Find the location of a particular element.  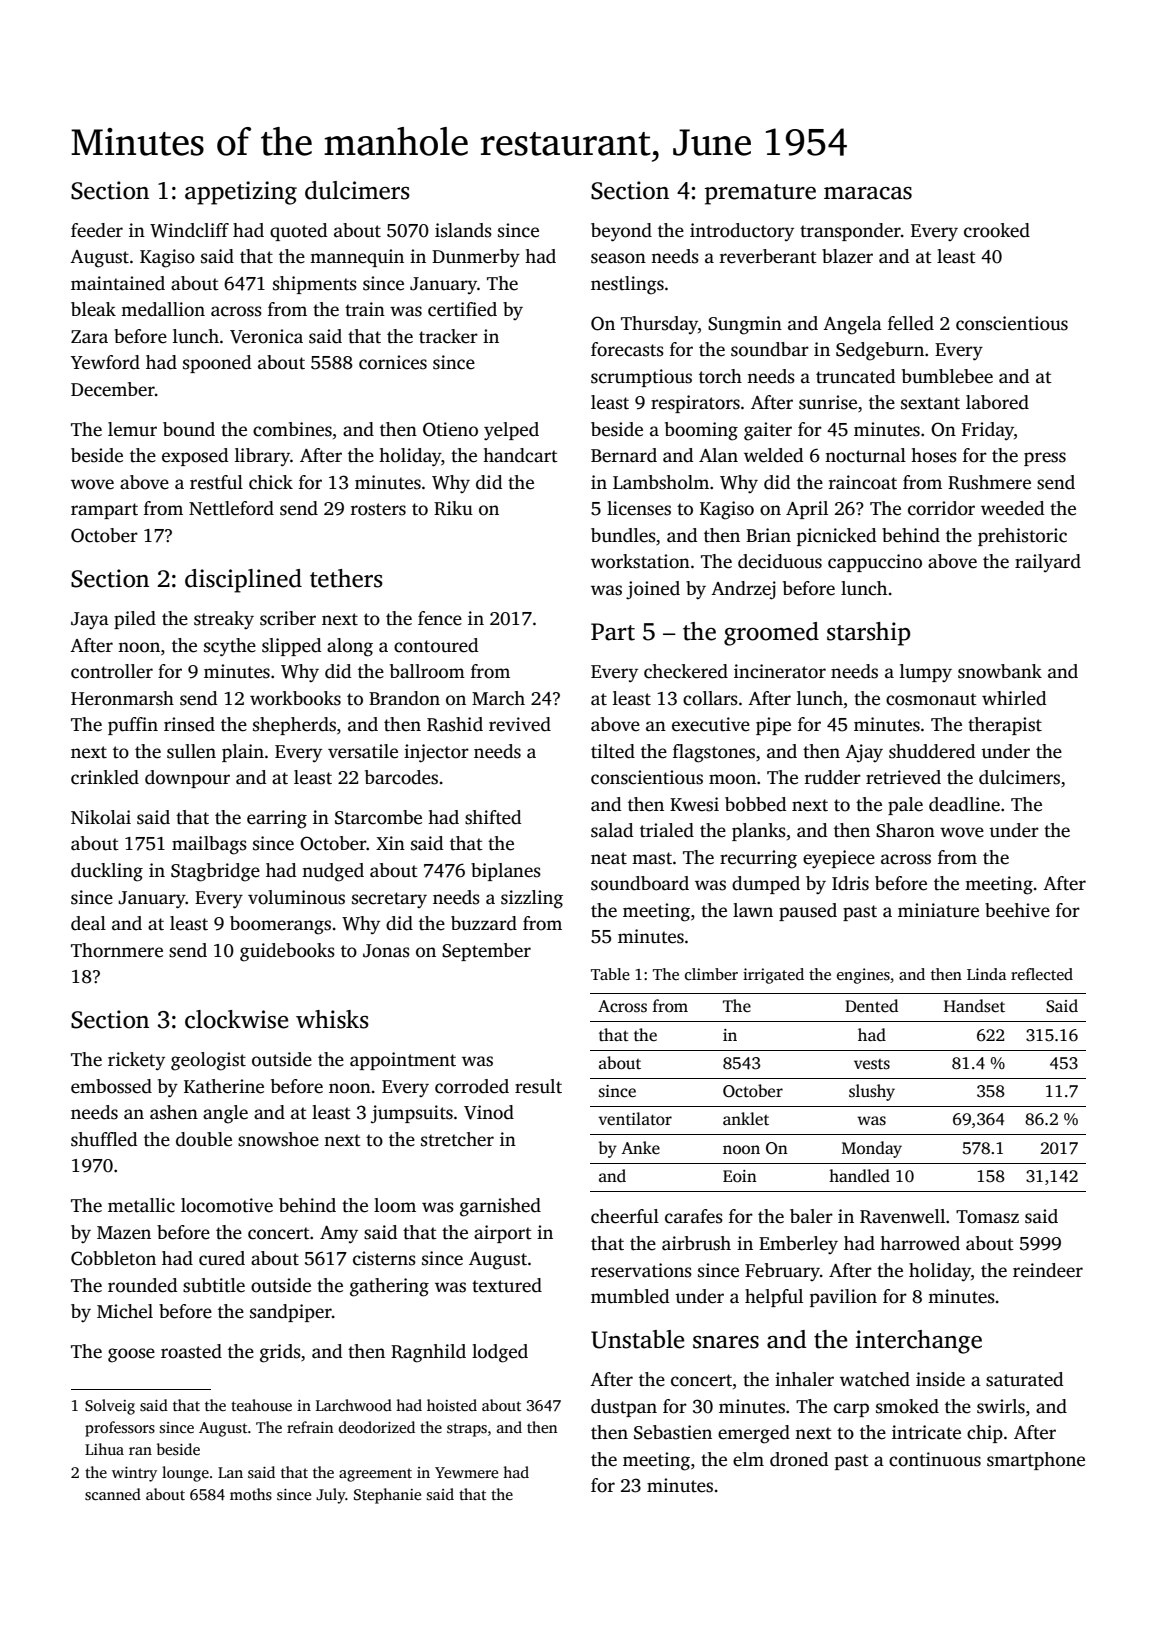

deadline is located at coordinates (964, 804).
